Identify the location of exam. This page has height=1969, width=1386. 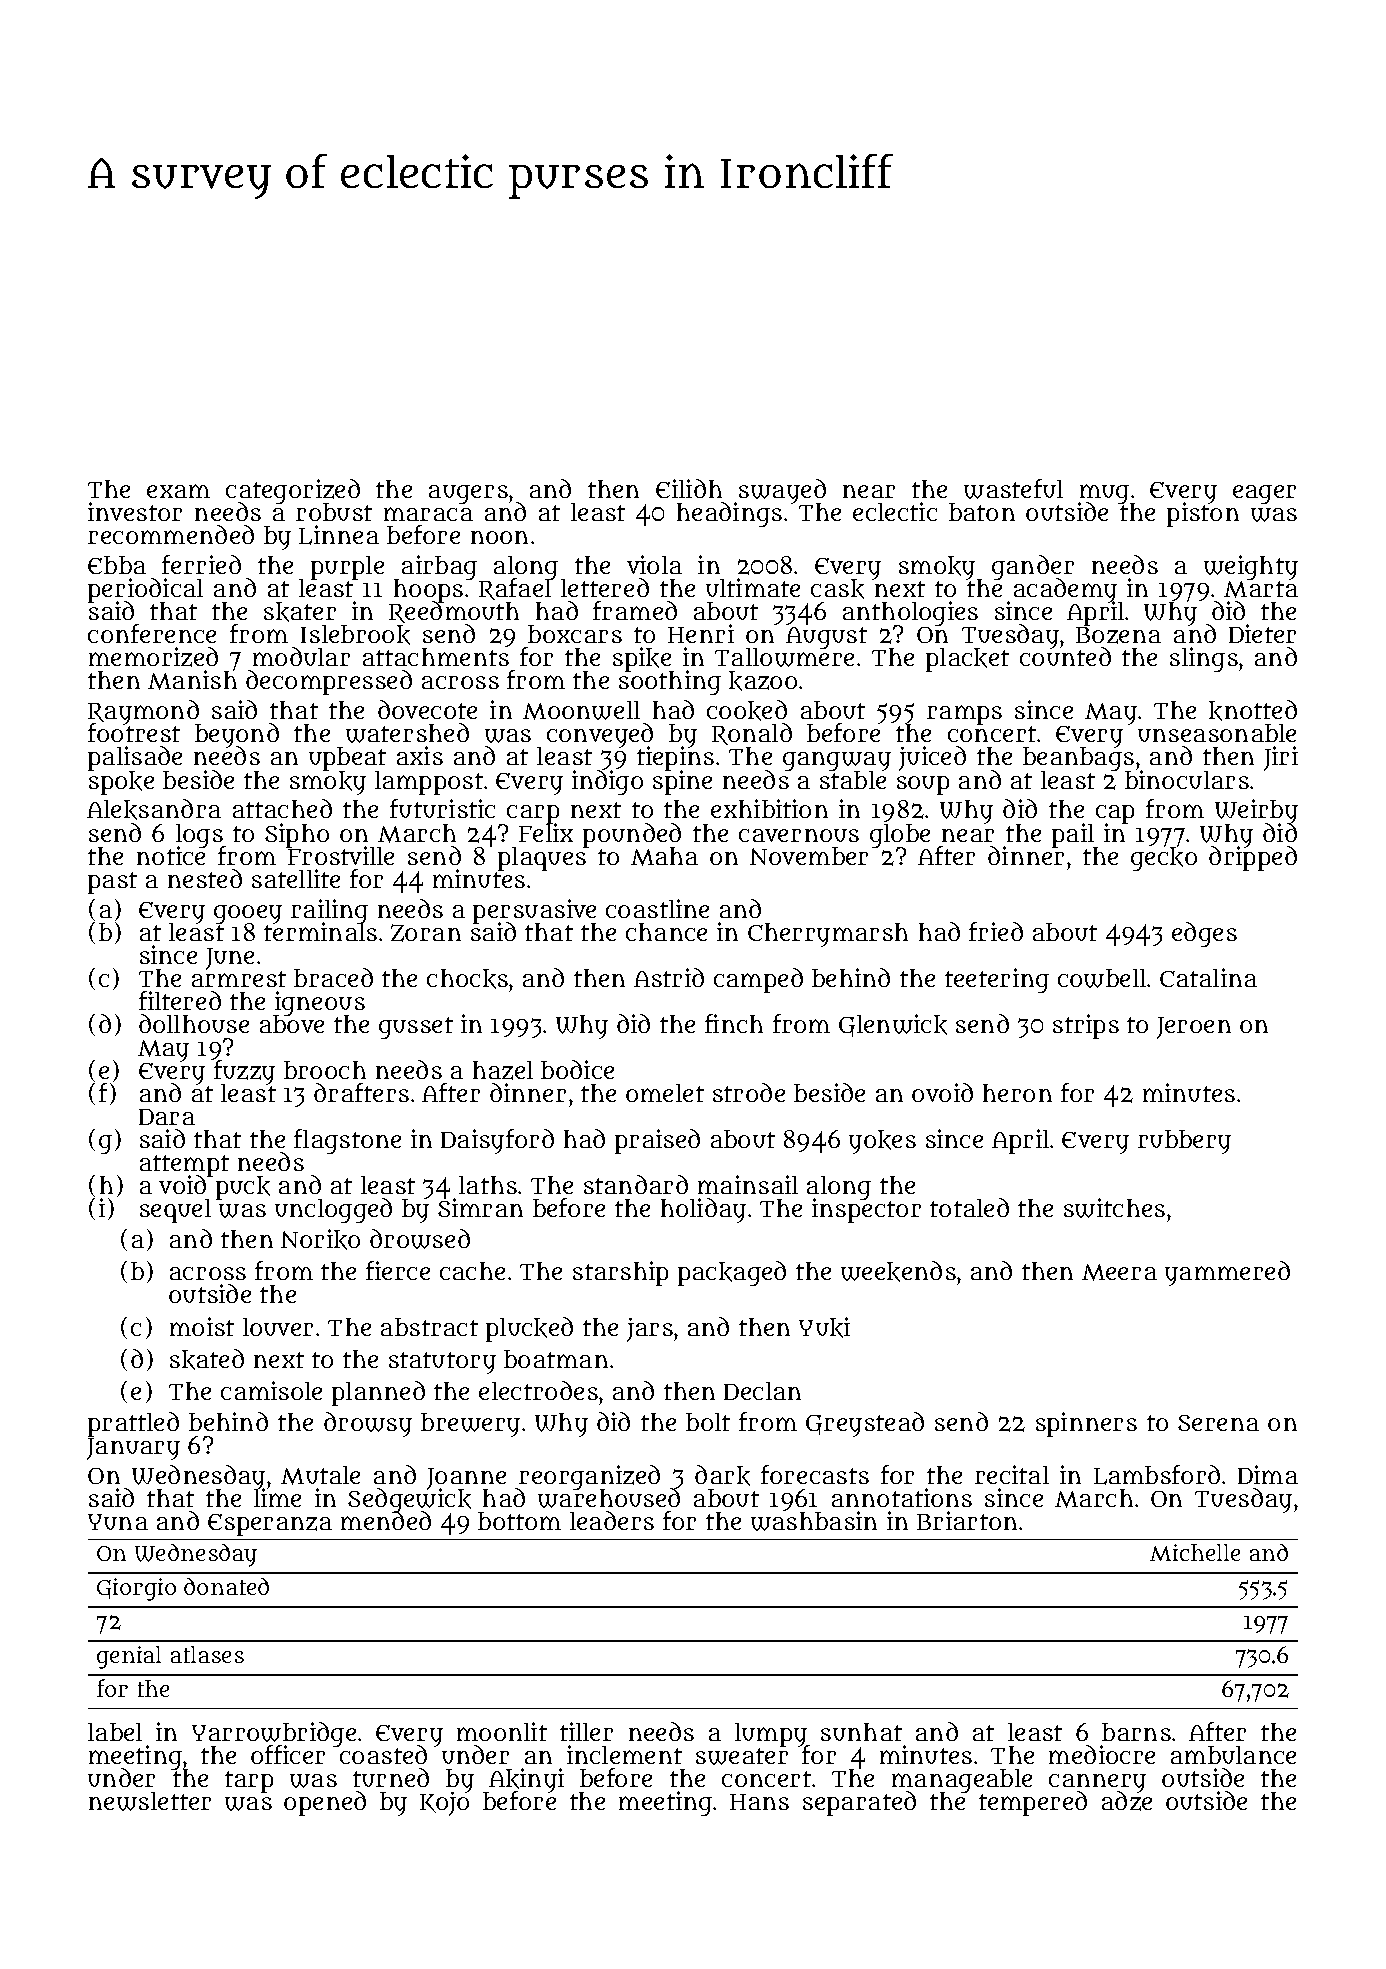
(178, 491).
